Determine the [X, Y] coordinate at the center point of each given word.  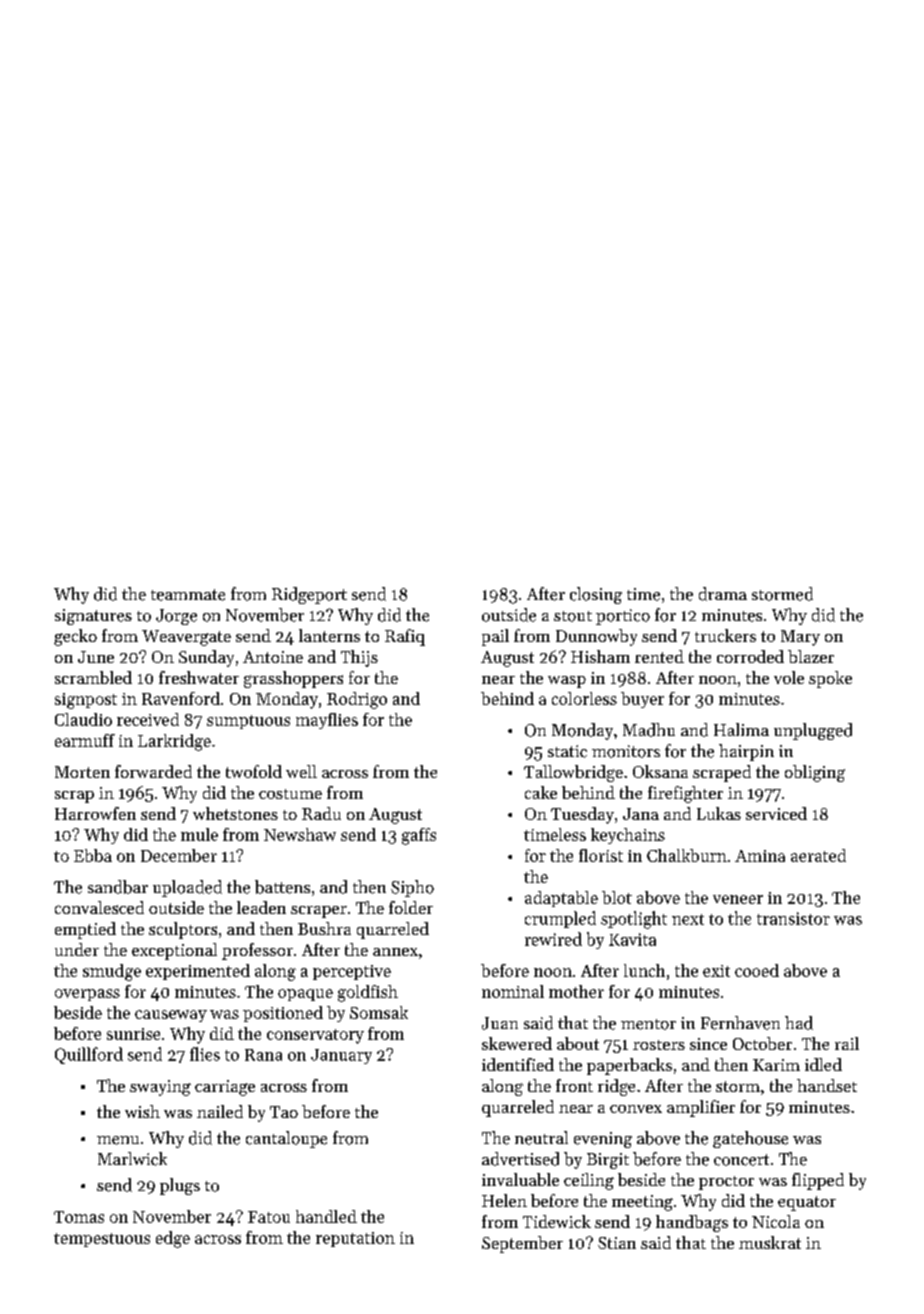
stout [573, 616]
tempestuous [102, 1240]
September [522, 1244]
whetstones [235, 813]
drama [723, 594]
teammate [188, 595]
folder [411, 907]
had [799, 1023]
